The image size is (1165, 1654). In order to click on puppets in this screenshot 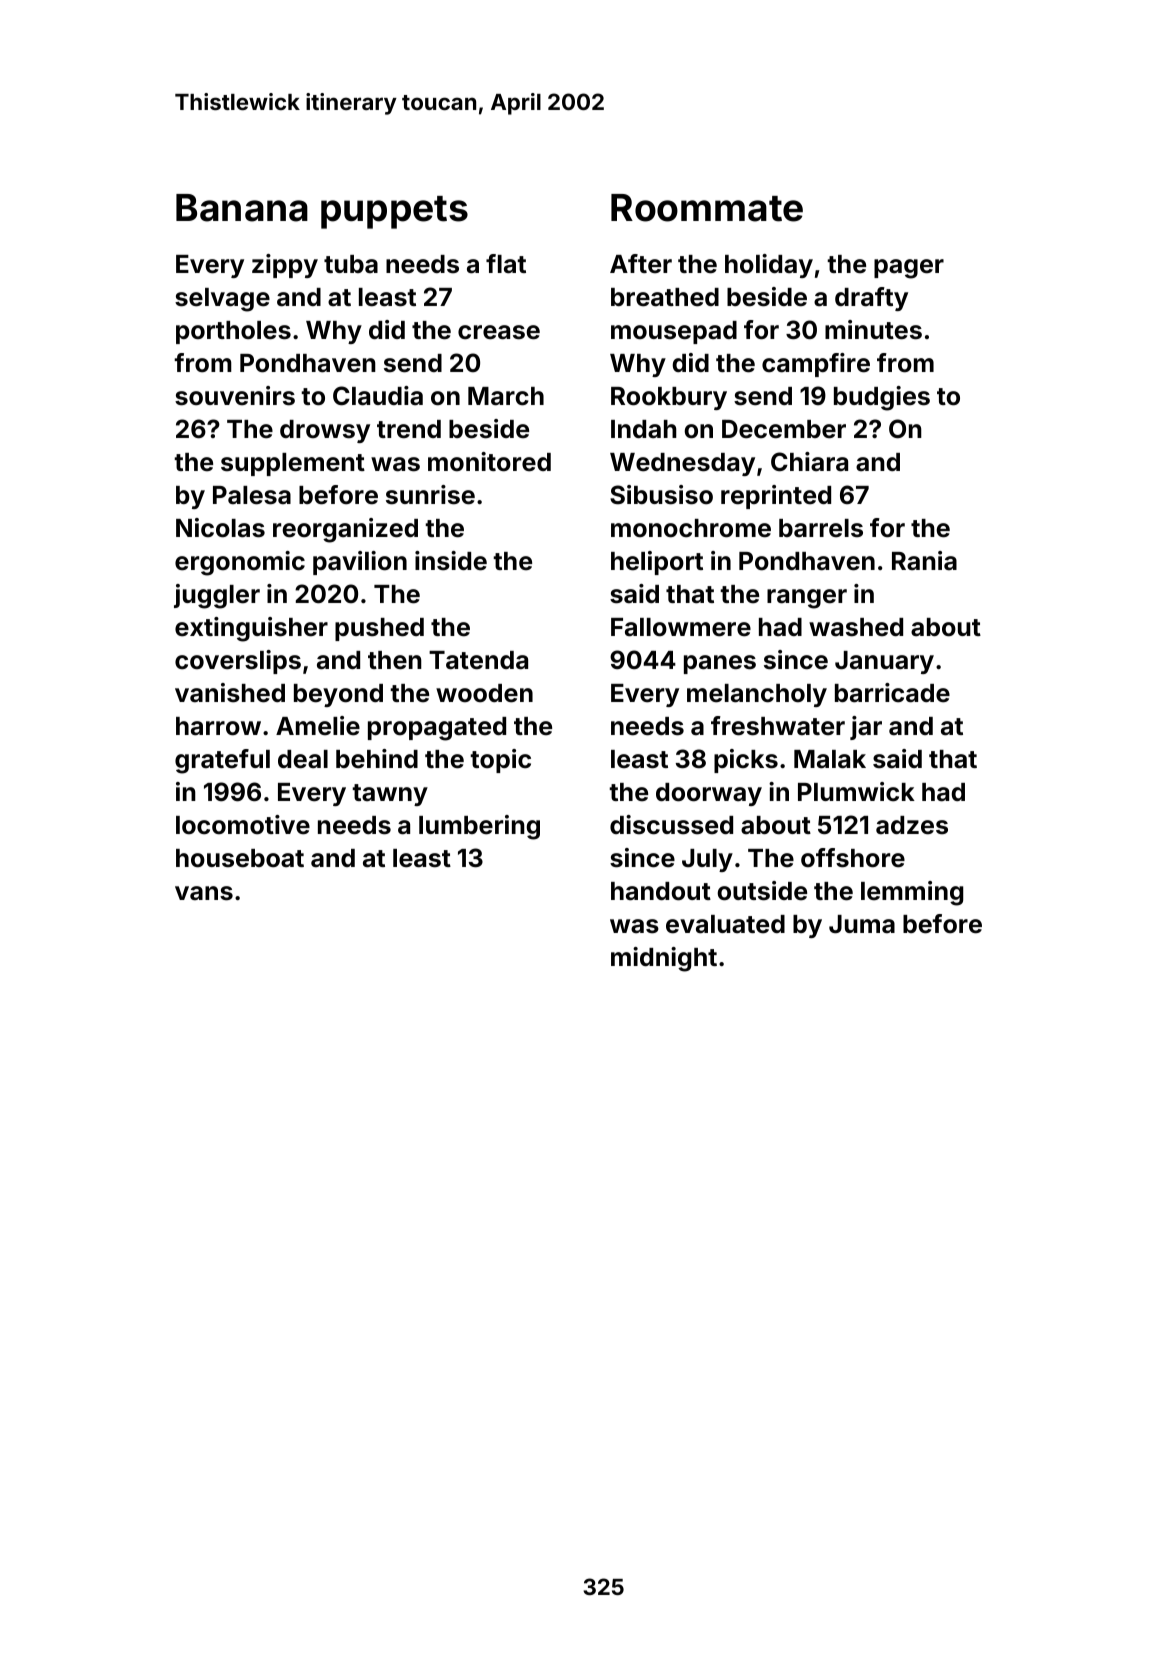, I will do `click(394, 212)`.
